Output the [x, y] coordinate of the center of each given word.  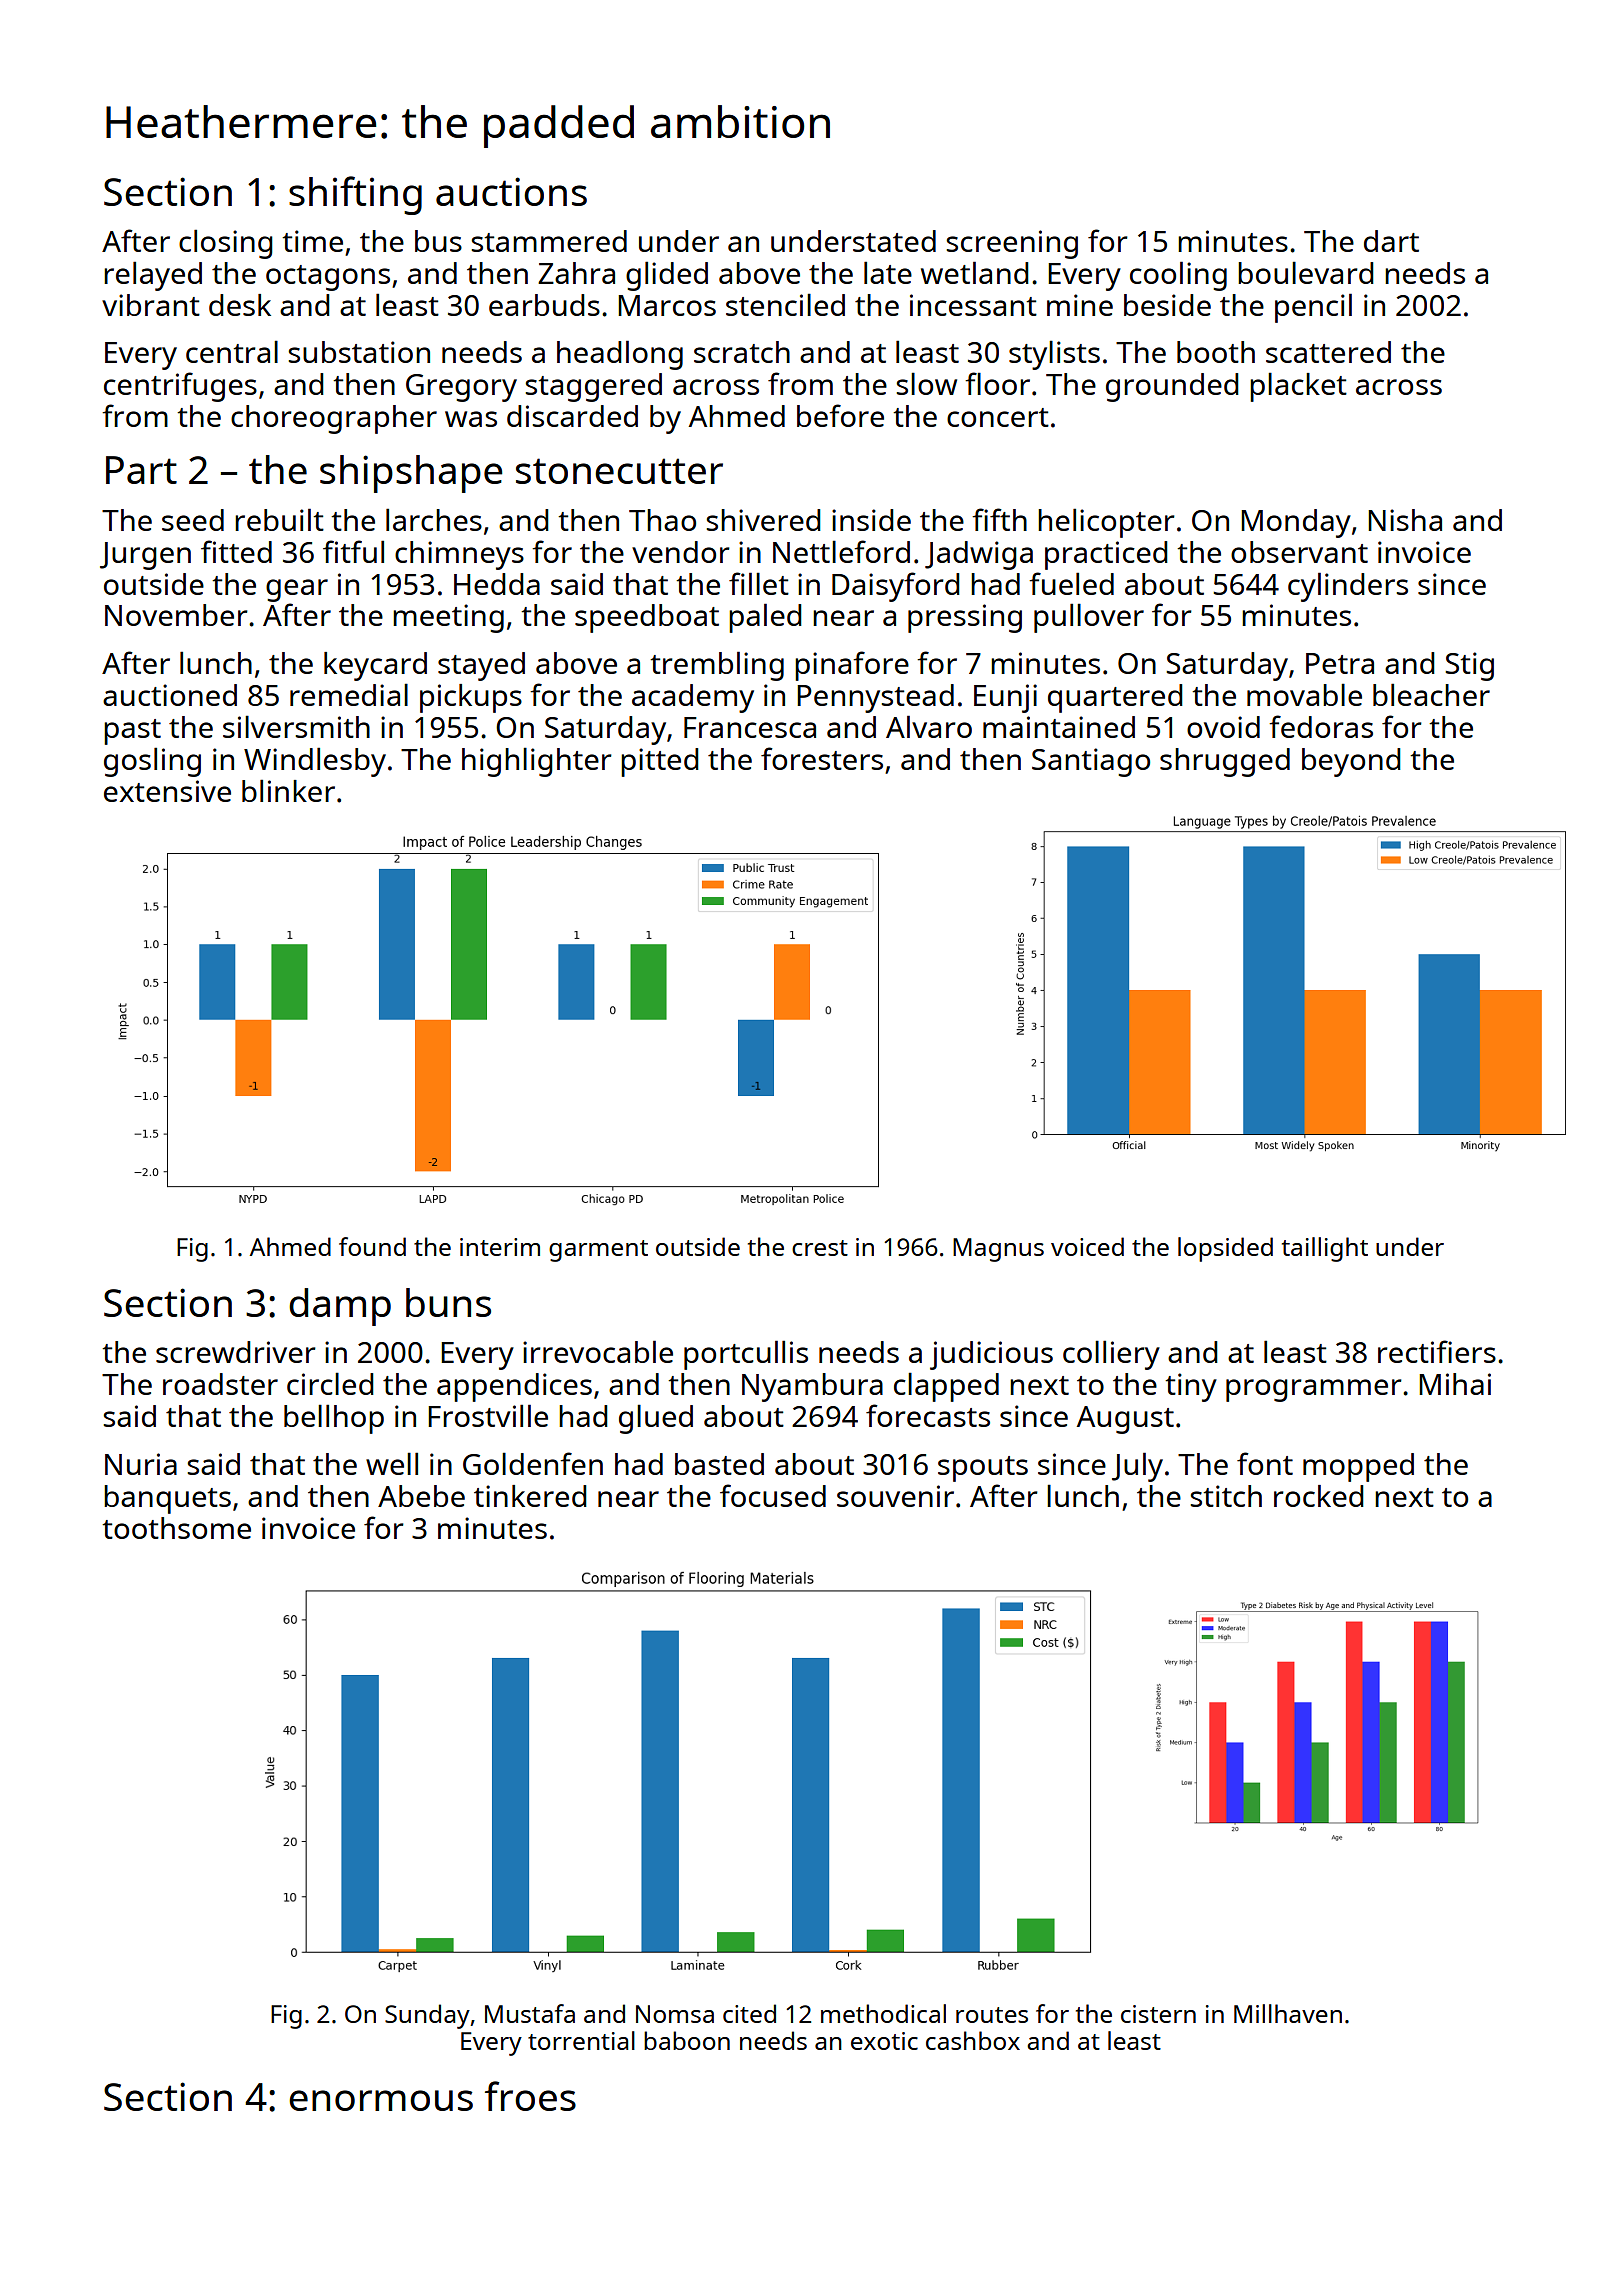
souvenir [895, 1496]
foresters [822, 758]
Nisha [1405, 520]
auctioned [170, 695]
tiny [1191, 1387]
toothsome [176, 1528]
